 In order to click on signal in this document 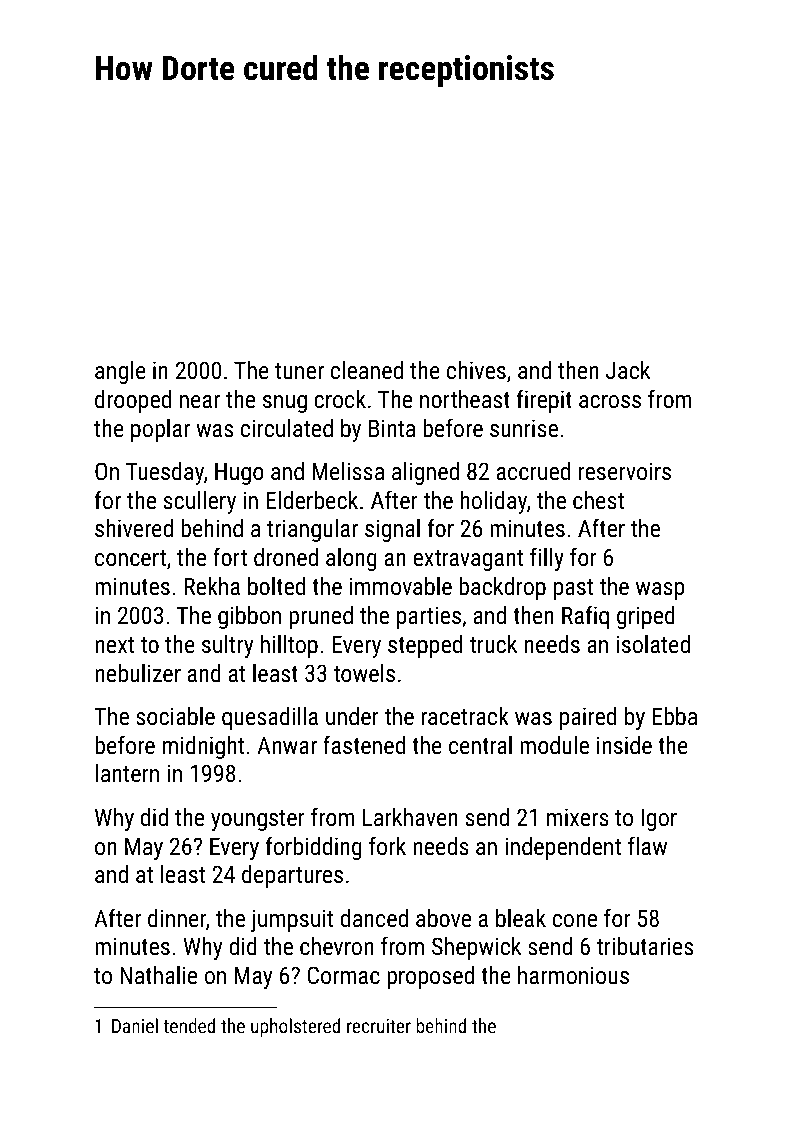, I will do `click(392, 530)`.
